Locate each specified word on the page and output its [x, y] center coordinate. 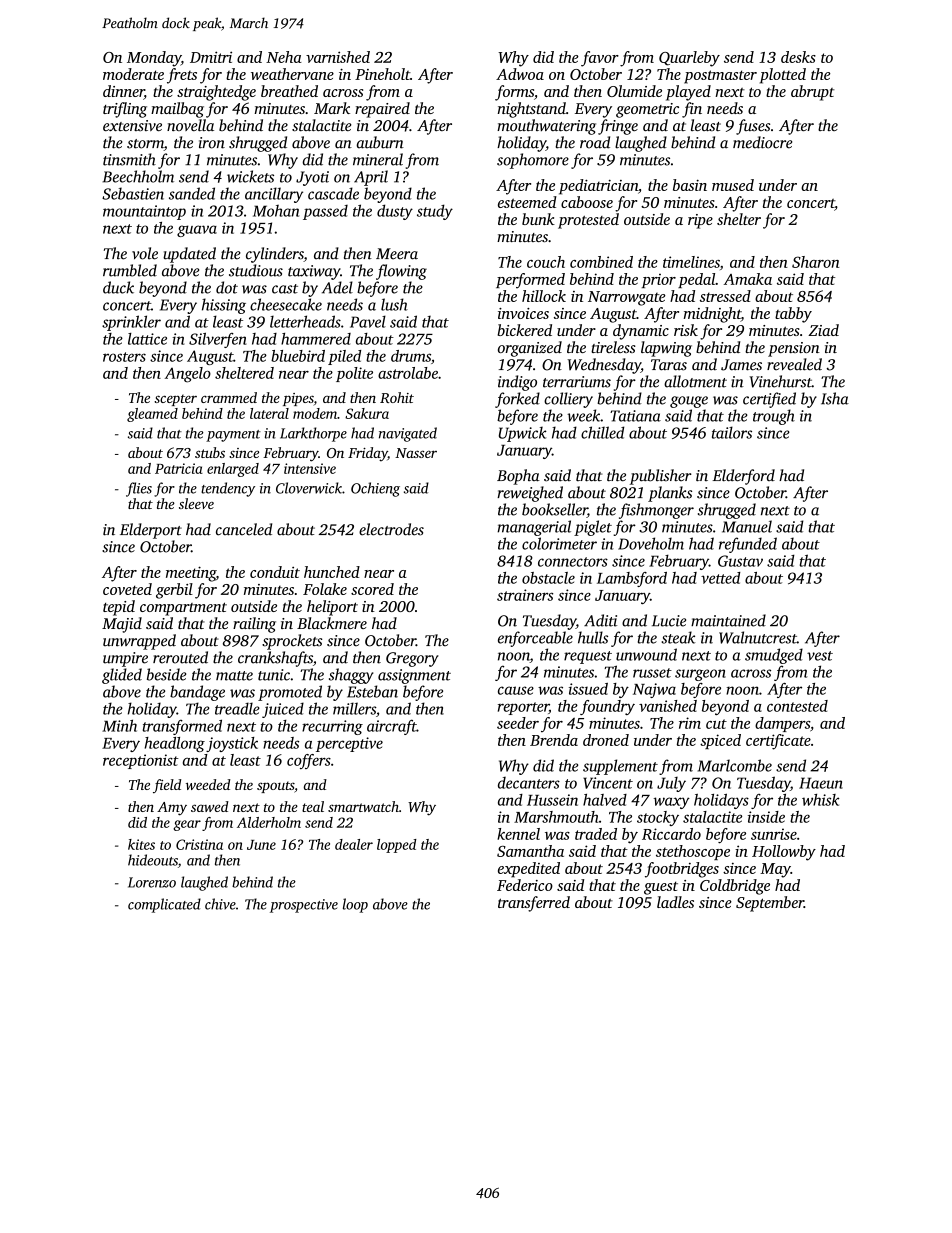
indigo [517, 383]
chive [220, 904]
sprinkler [131, 323]
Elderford [743, 477]
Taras [669, 365]
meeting [191, 574]
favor [600, 59]
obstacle [548, 578]
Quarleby [689, 59]
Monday [154, 59]
